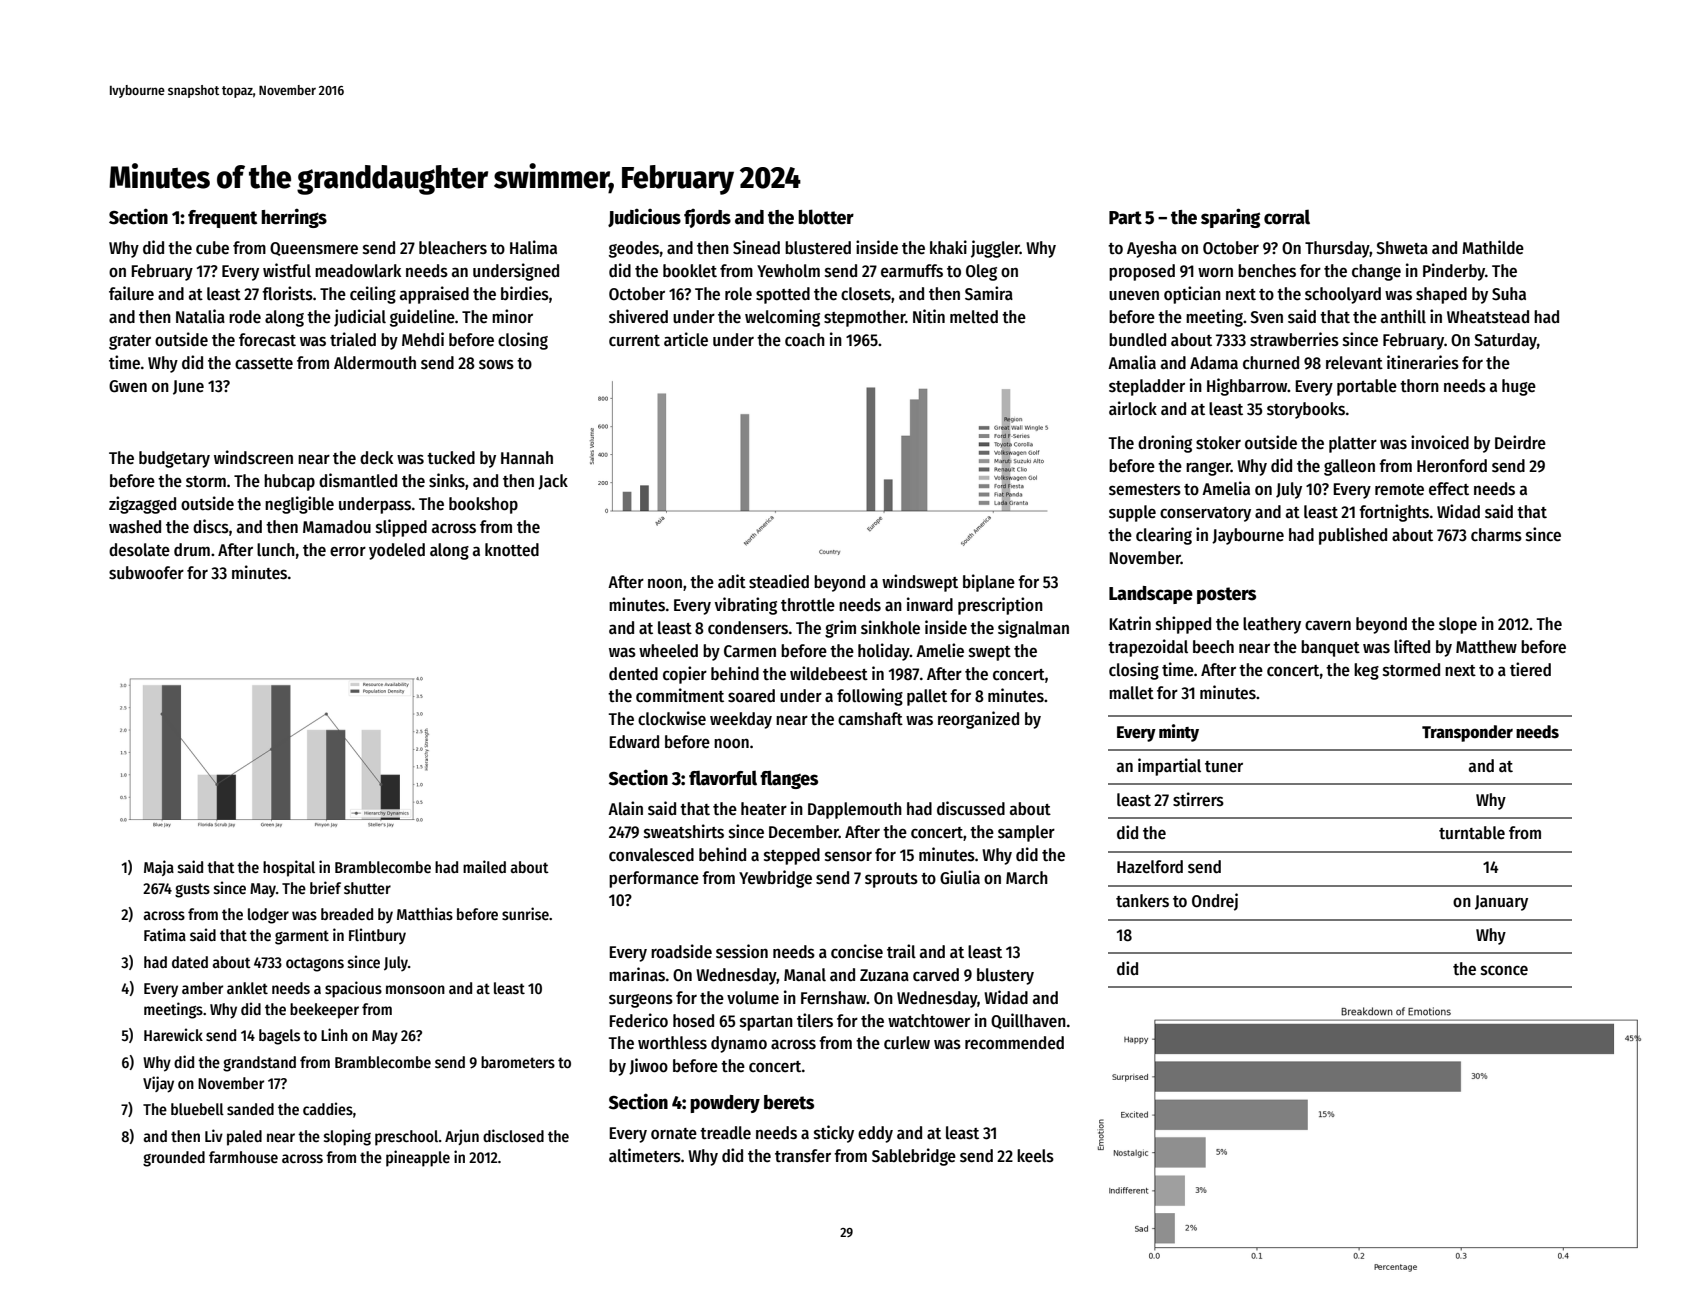  What do you see at coordinates (668, 651) in the screenshot?
I see `wheeled` at bounding box center [668, 651].
